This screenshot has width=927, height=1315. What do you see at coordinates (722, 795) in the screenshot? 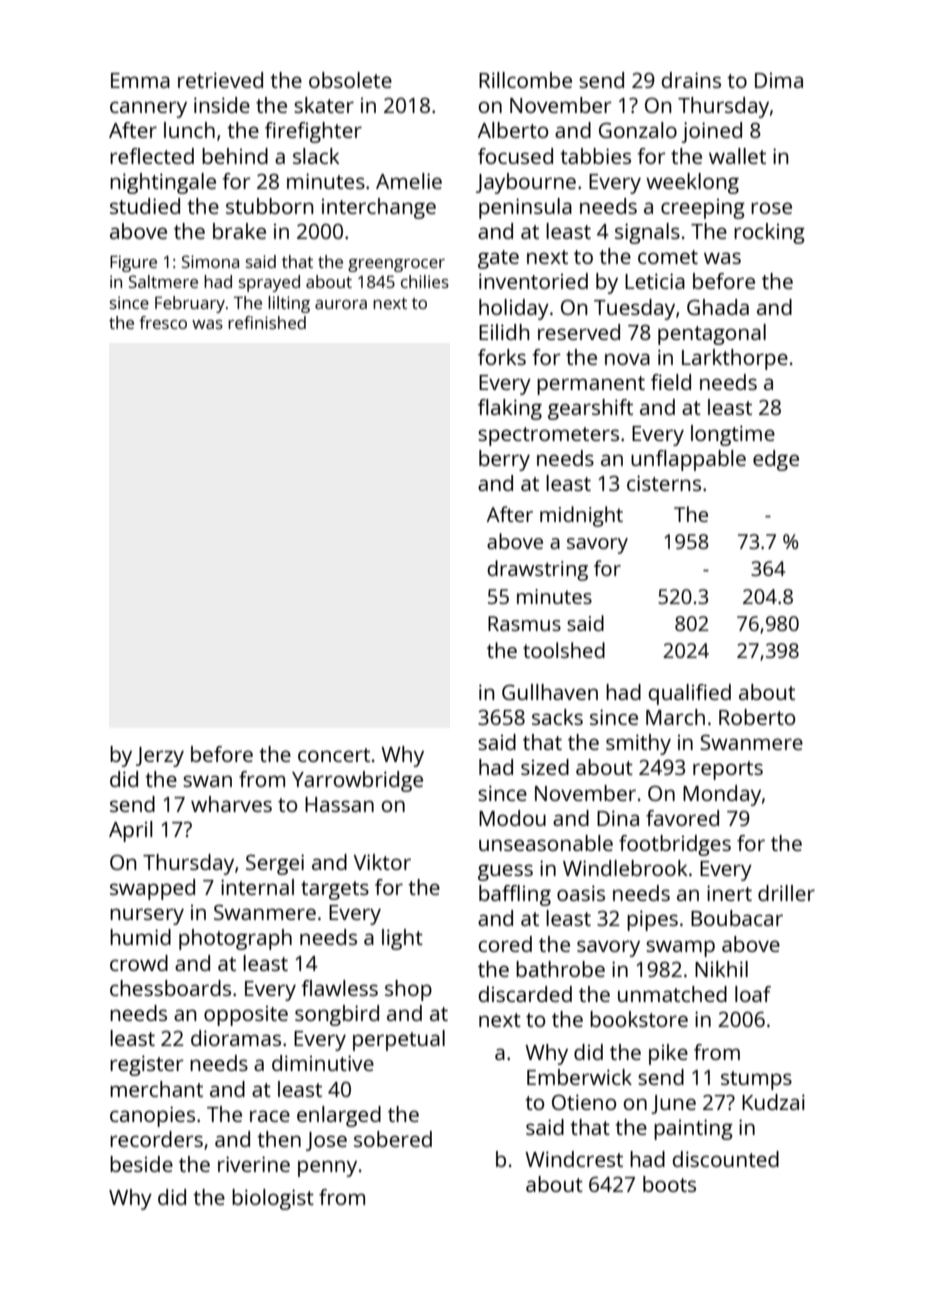
I see `Monday` at bounding box center [722, 795].
